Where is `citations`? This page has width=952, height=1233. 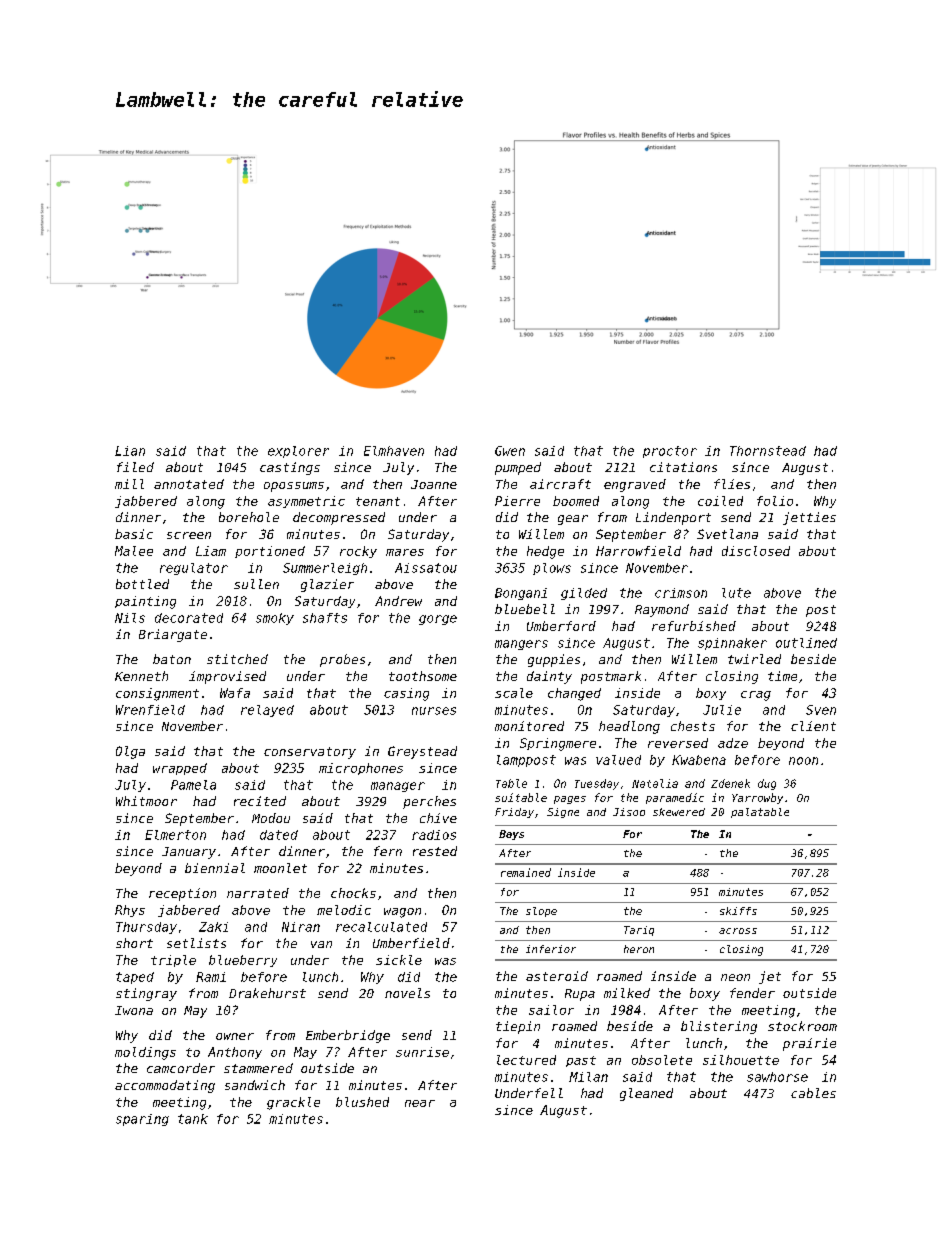 citations is located at coordinates (683, 467).
